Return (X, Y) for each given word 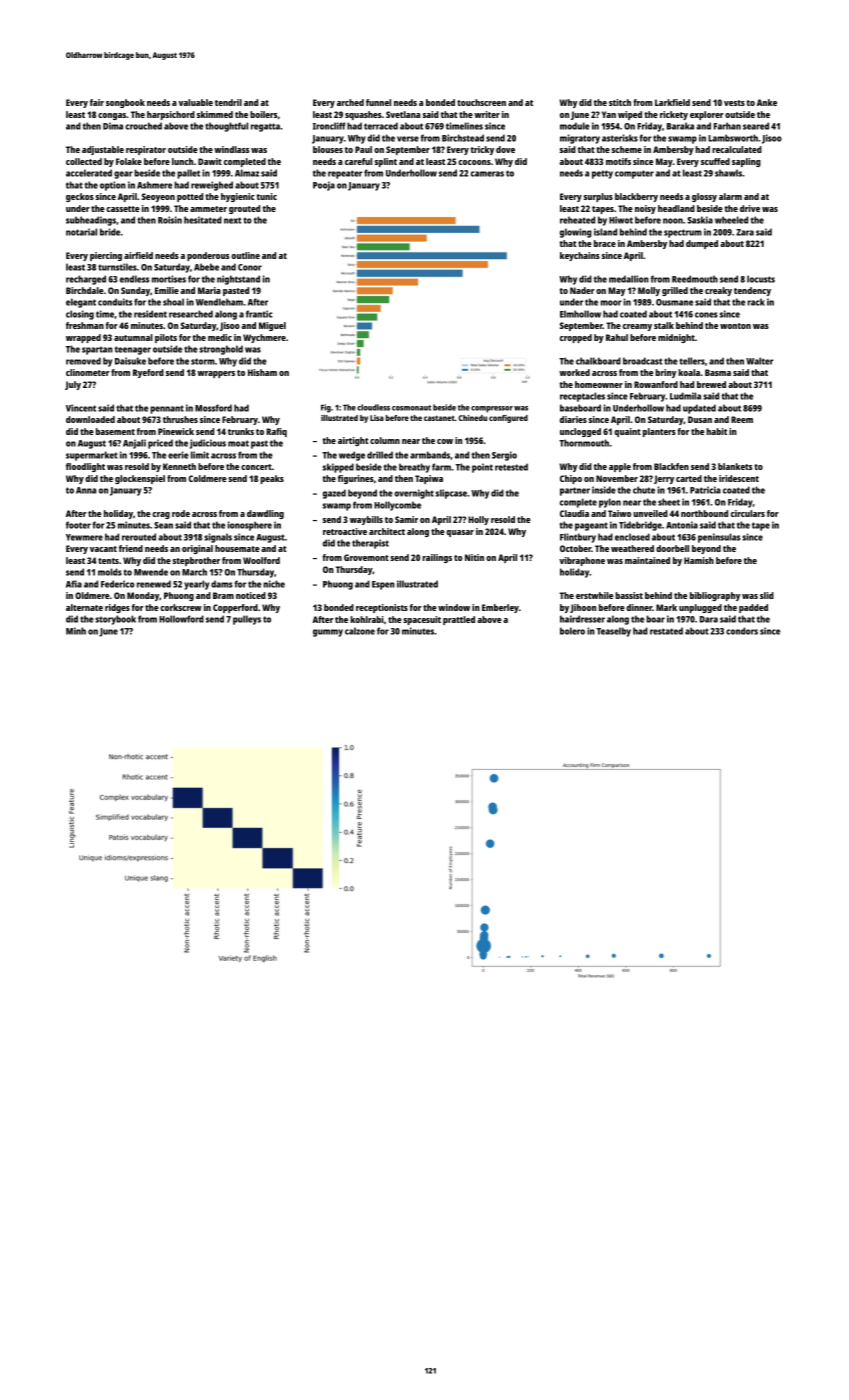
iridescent (739, 478)
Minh (76, 631)
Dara (709, 619)
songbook (125, 103)
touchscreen (481, 102)
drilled (380, 455)
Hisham (262, 372)
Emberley (500, 608)
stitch (620, 102)
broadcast (642, 361)
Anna (86, 490)
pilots (166, 338)
